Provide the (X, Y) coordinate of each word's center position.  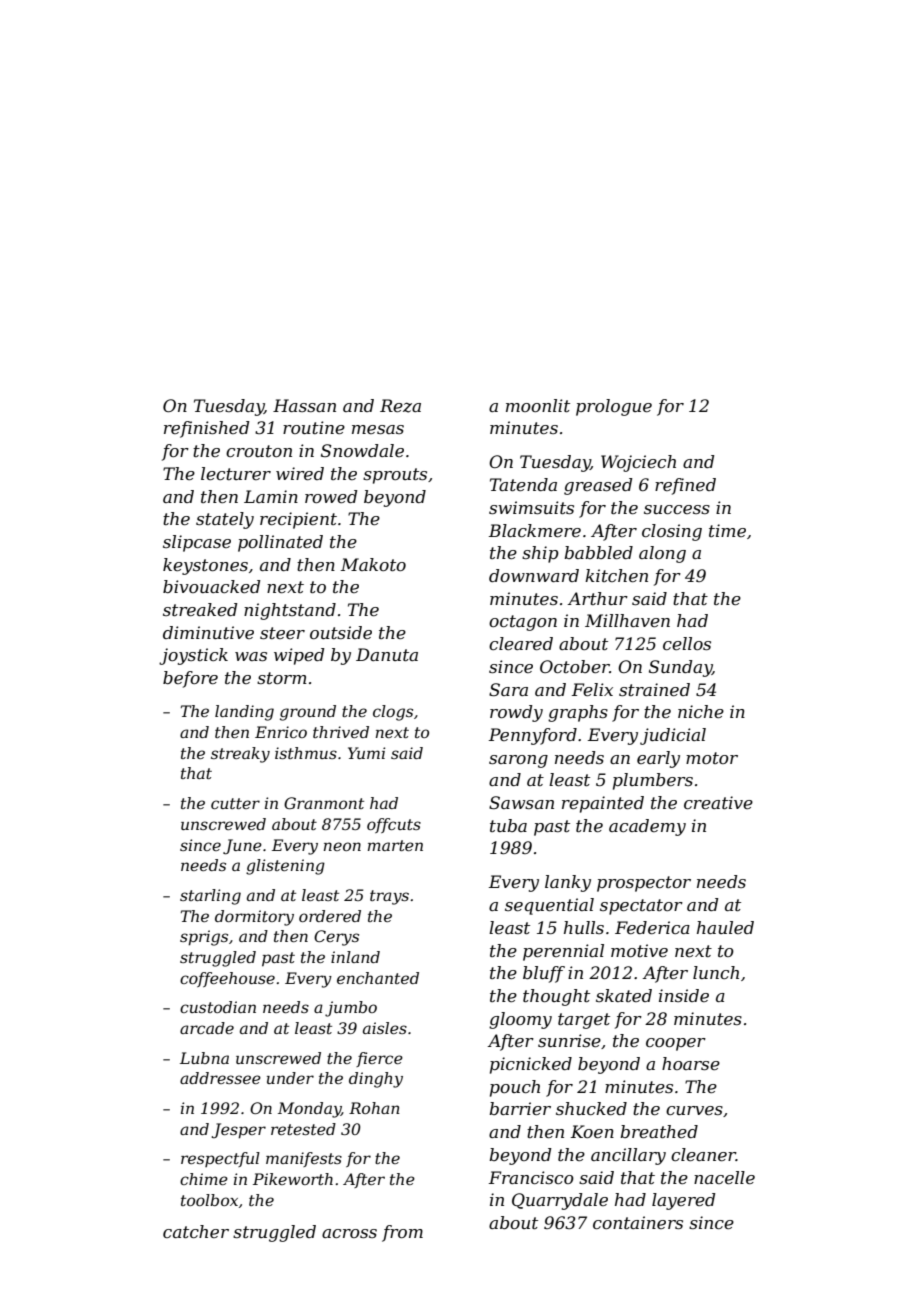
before (190, 679)
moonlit (538, 405)
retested (303, 1129)
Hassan (304, 405)
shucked (591, 1108)
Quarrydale (560, 1201)
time (727, 530)
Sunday (680, 668)
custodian (218, 1007)
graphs (578, 713)
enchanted (378, 978)
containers (638, 1222)
